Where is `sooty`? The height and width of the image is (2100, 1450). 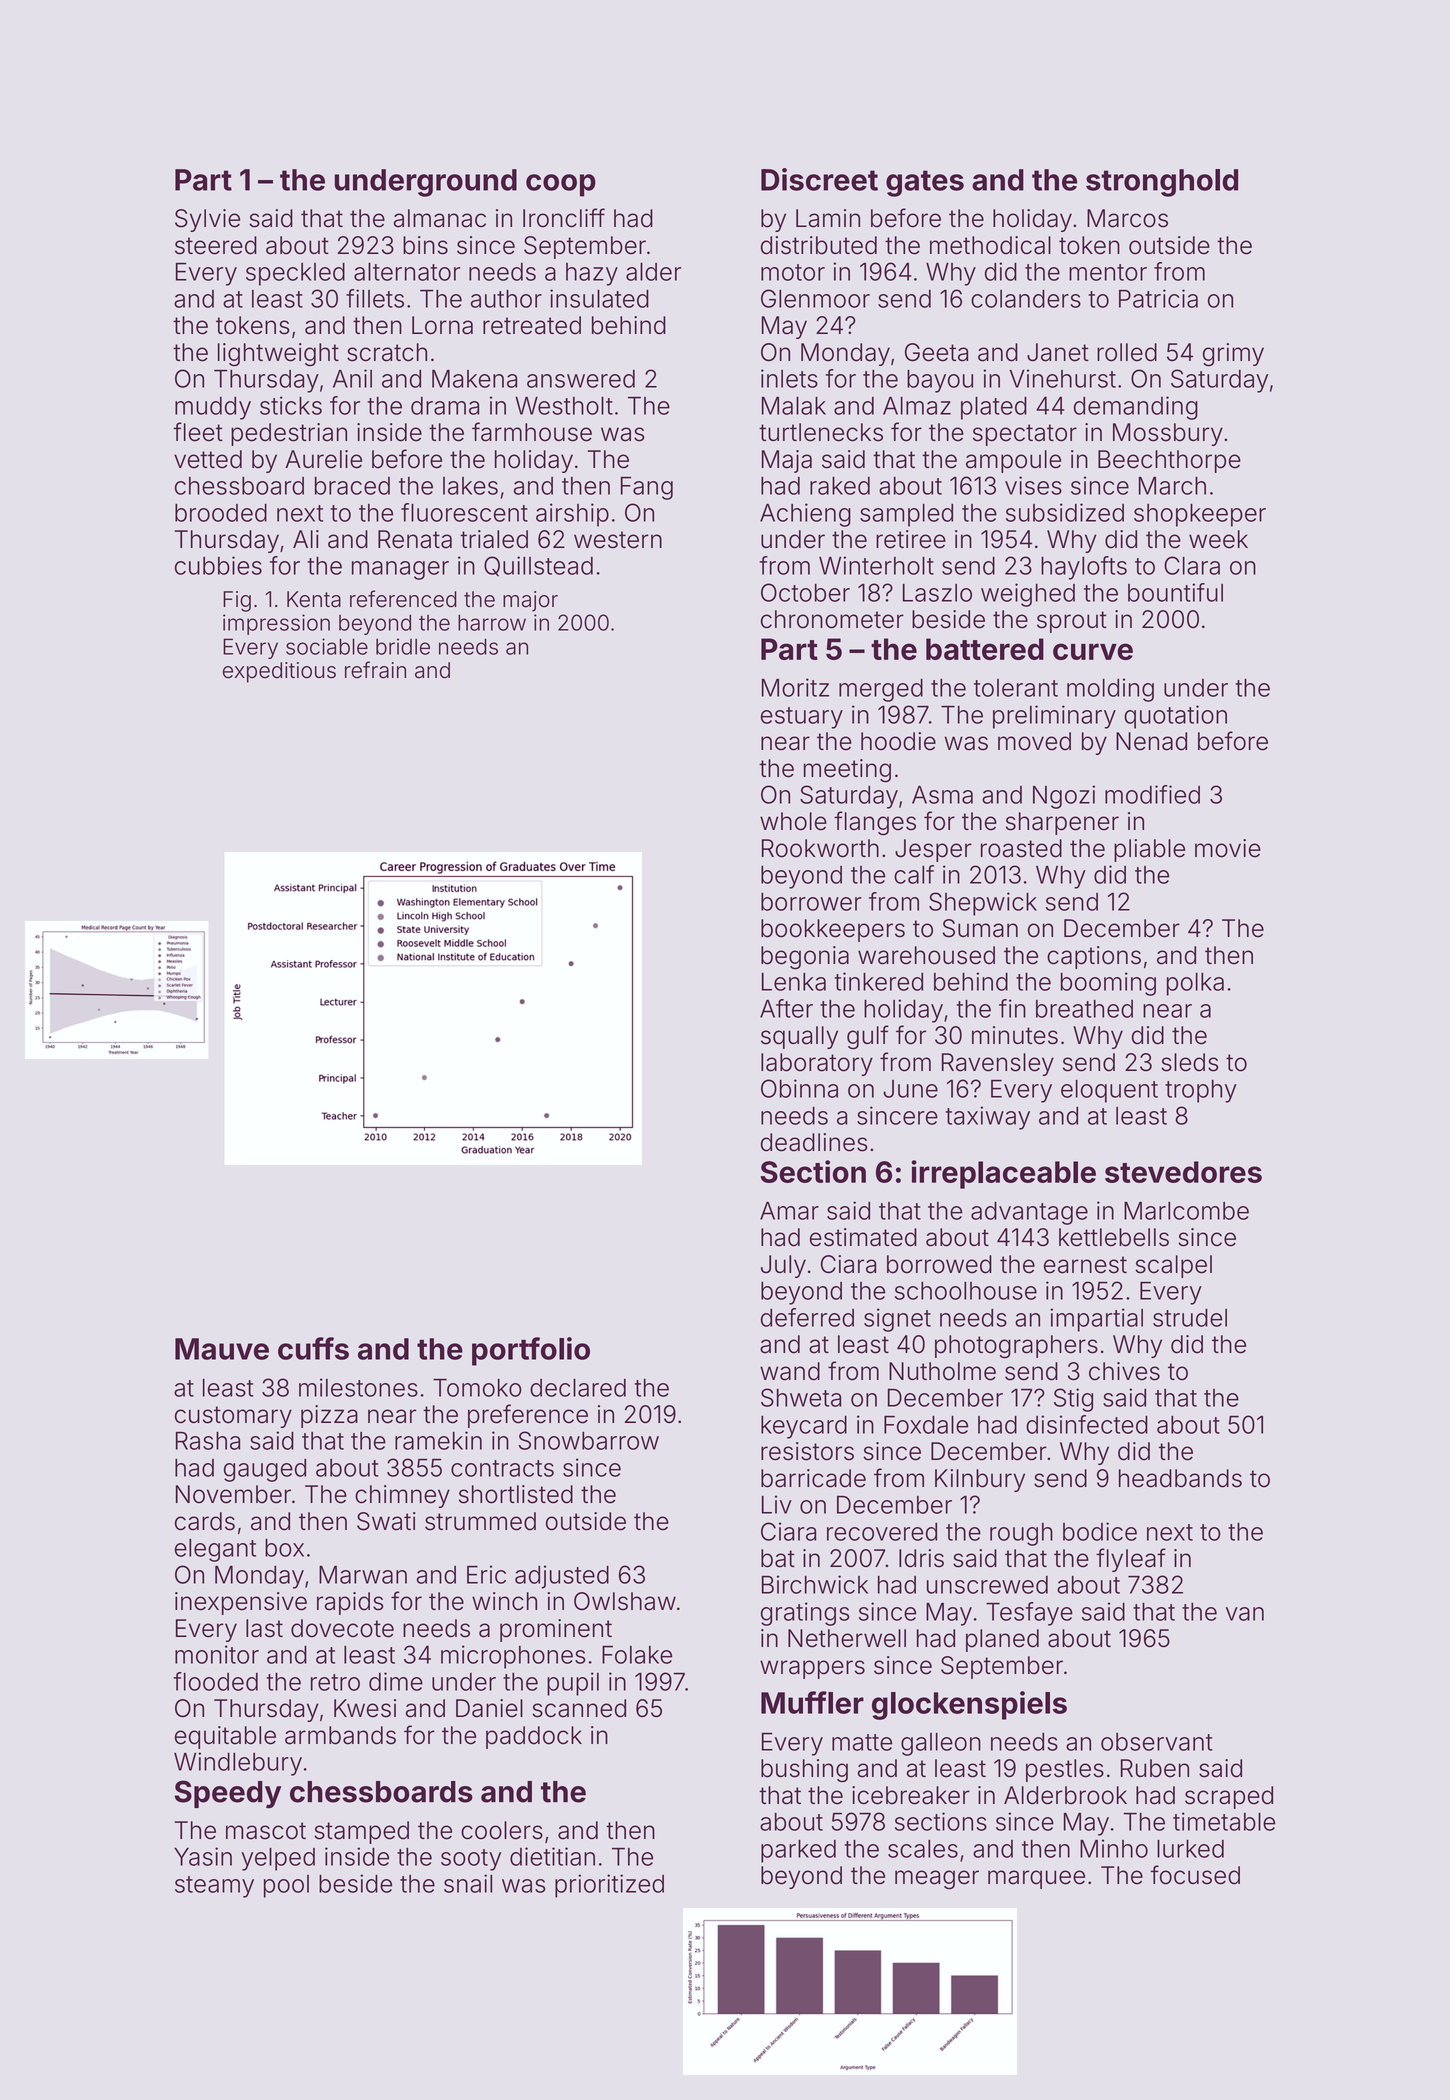 sooty is located at coordinates (471, 1860).
